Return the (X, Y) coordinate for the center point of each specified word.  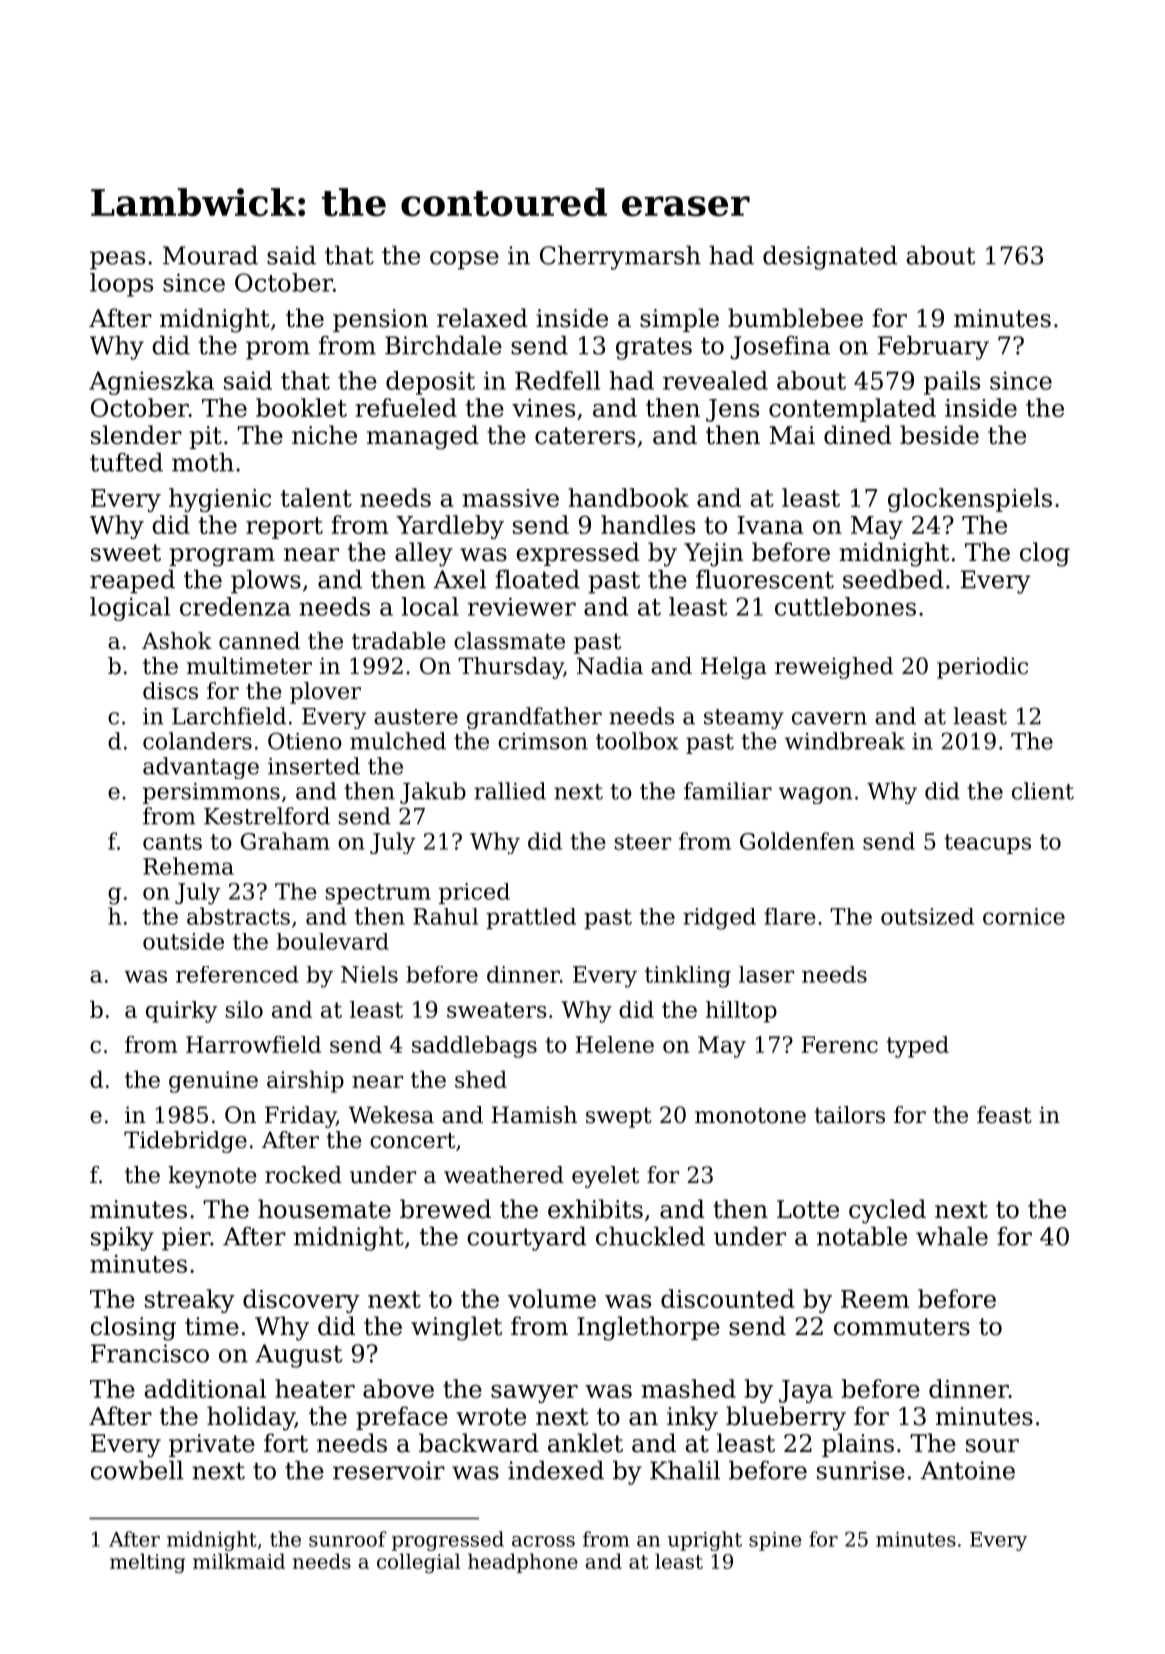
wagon (816, 795)
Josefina (780, 348)
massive (510, 498)
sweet (126, 553)
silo (244, 1009)
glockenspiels (970, 500)
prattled (531, 918)
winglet (456, 1328)
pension (380, 320)
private (212, 1445)
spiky (122, 1239)
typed (917, 1047)
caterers (585, 436)
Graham (285, 841)
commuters (902, 1327)
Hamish (534, 1115)
